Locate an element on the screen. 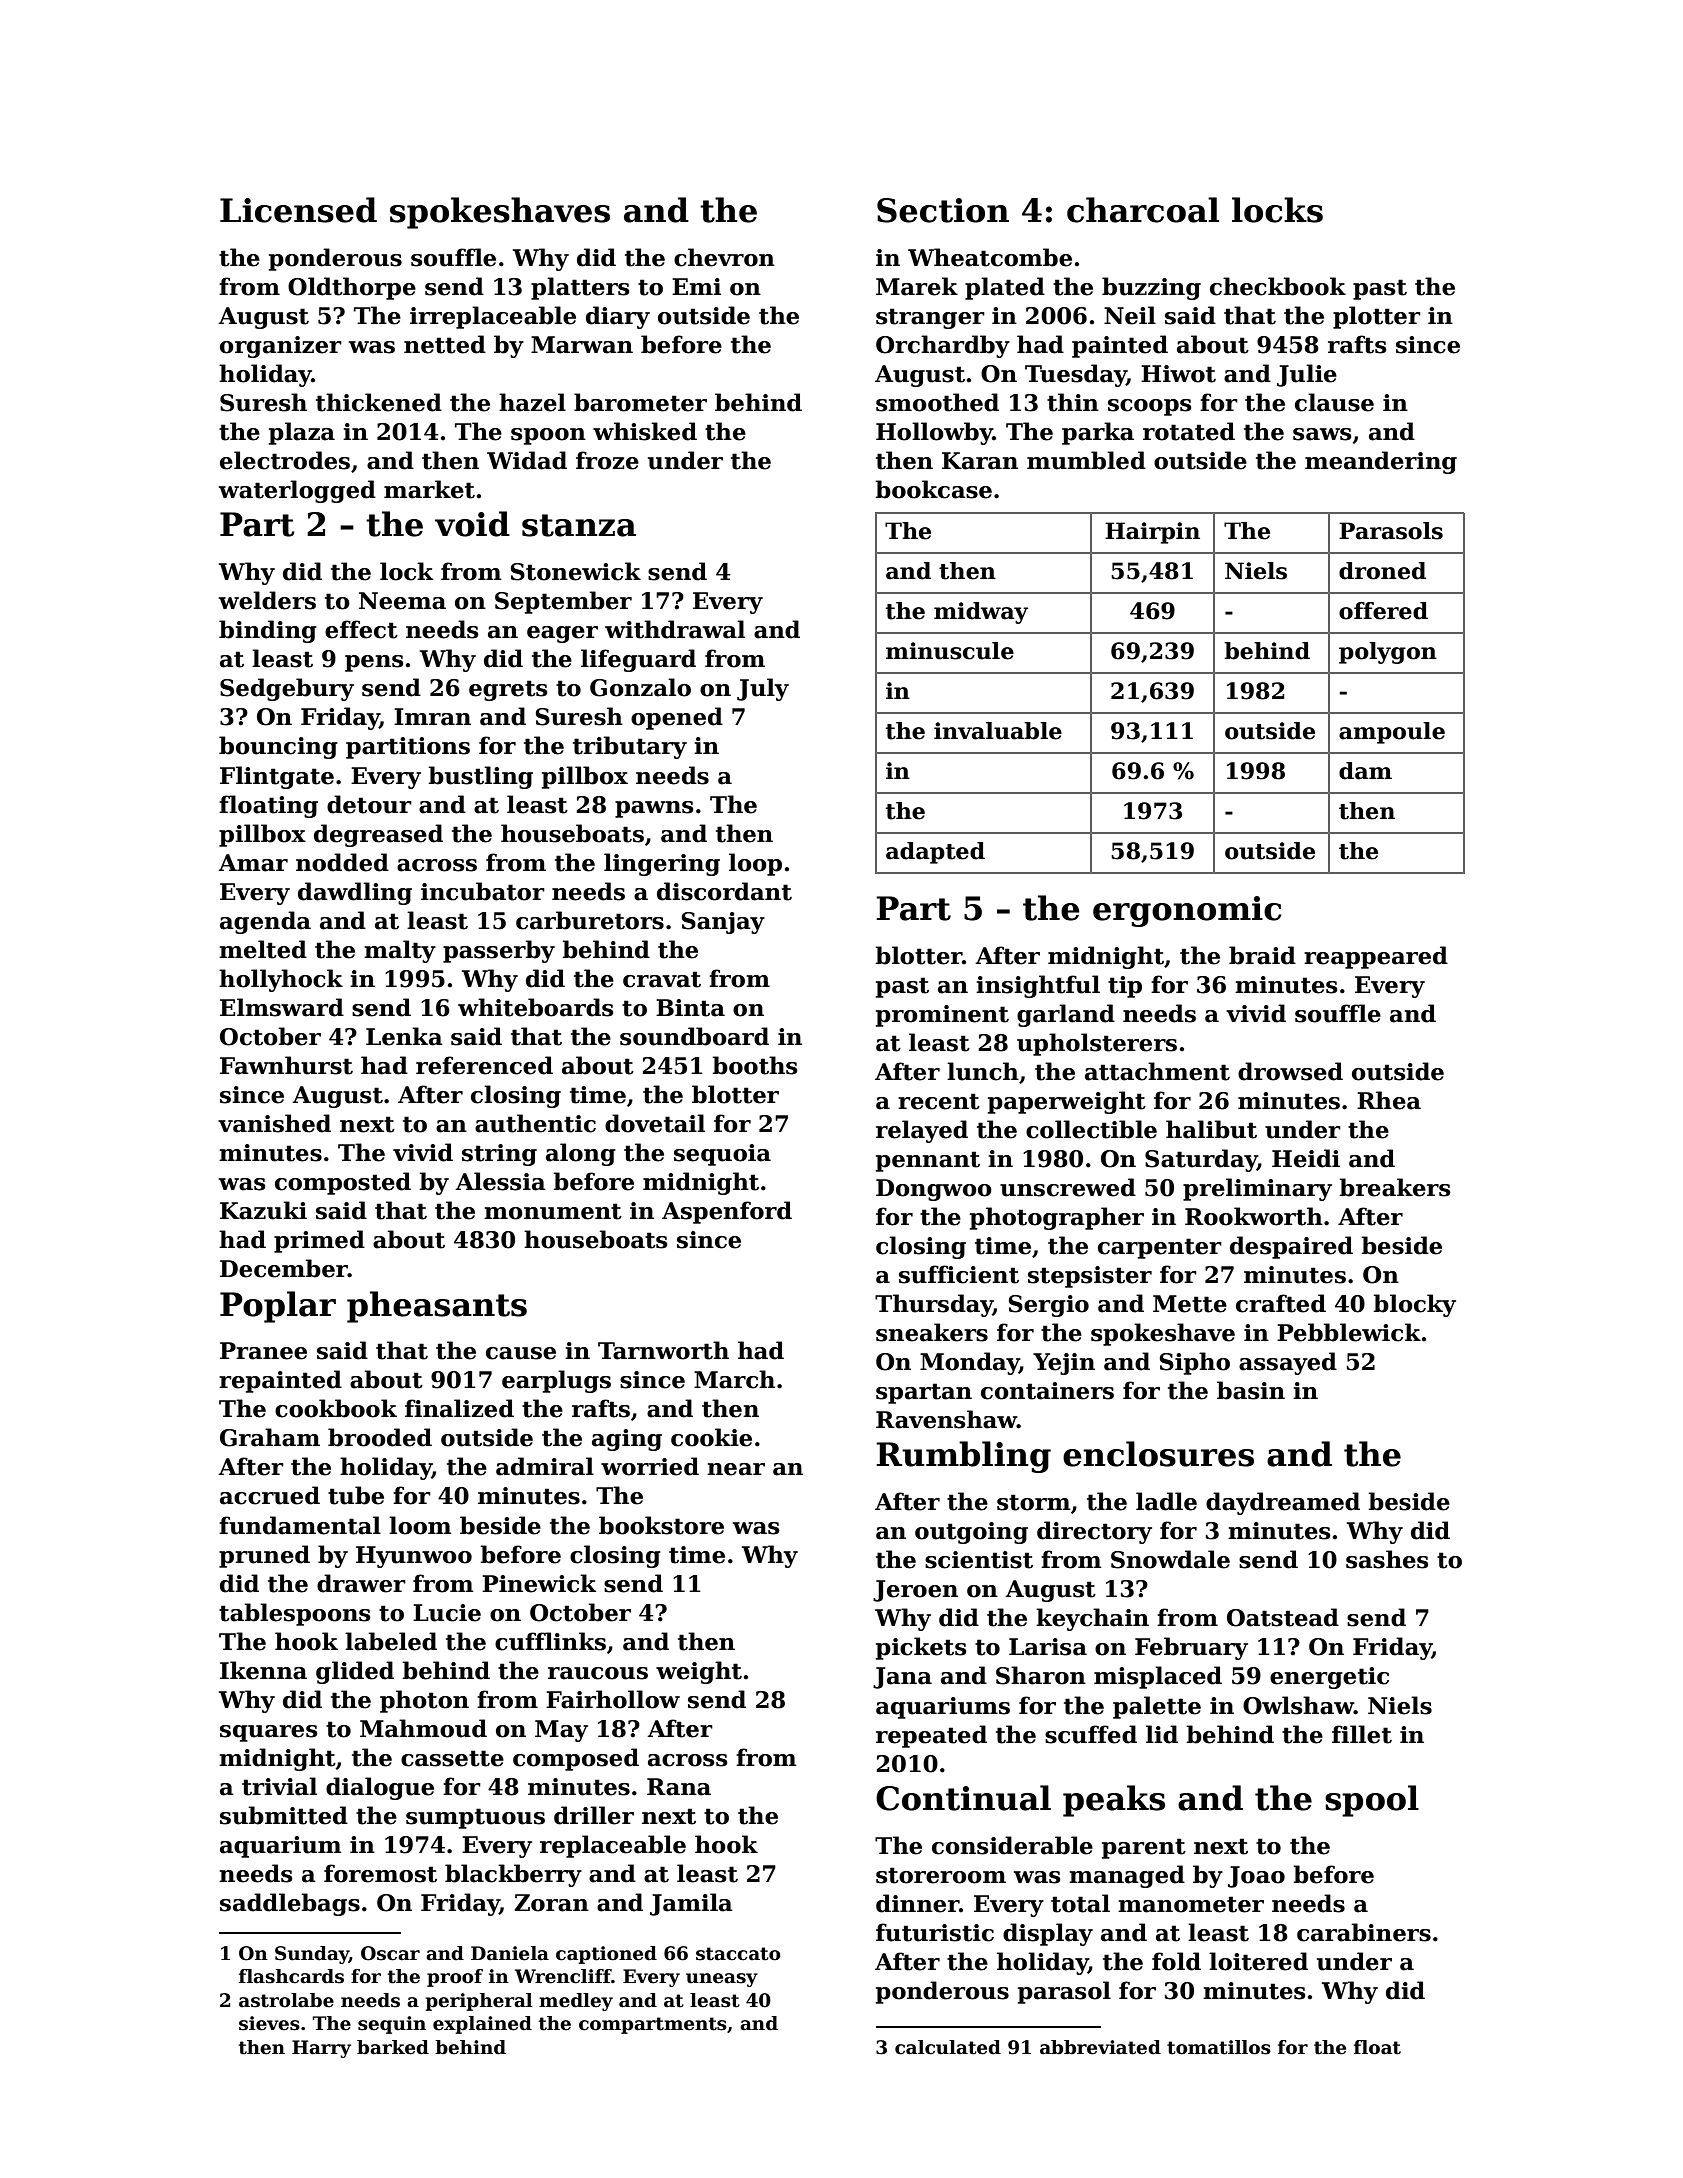 Image resolution: width=1683 pixels, height=2178 pixels. platters is located at coordinates (580, 288).
